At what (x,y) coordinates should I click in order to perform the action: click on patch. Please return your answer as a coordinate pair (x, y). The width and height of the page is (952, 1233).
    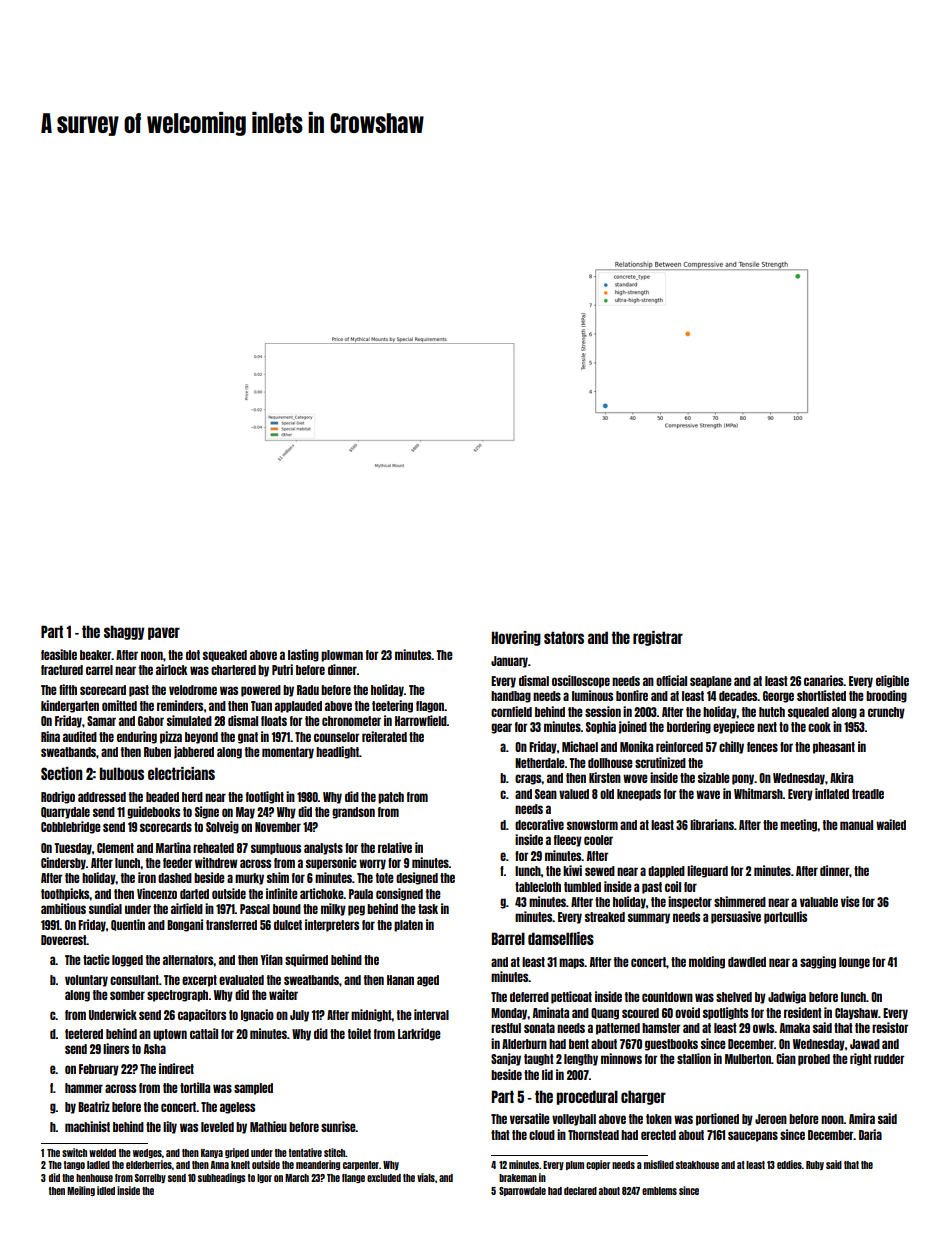
    Looking at the image, I should click on (391, 798).
